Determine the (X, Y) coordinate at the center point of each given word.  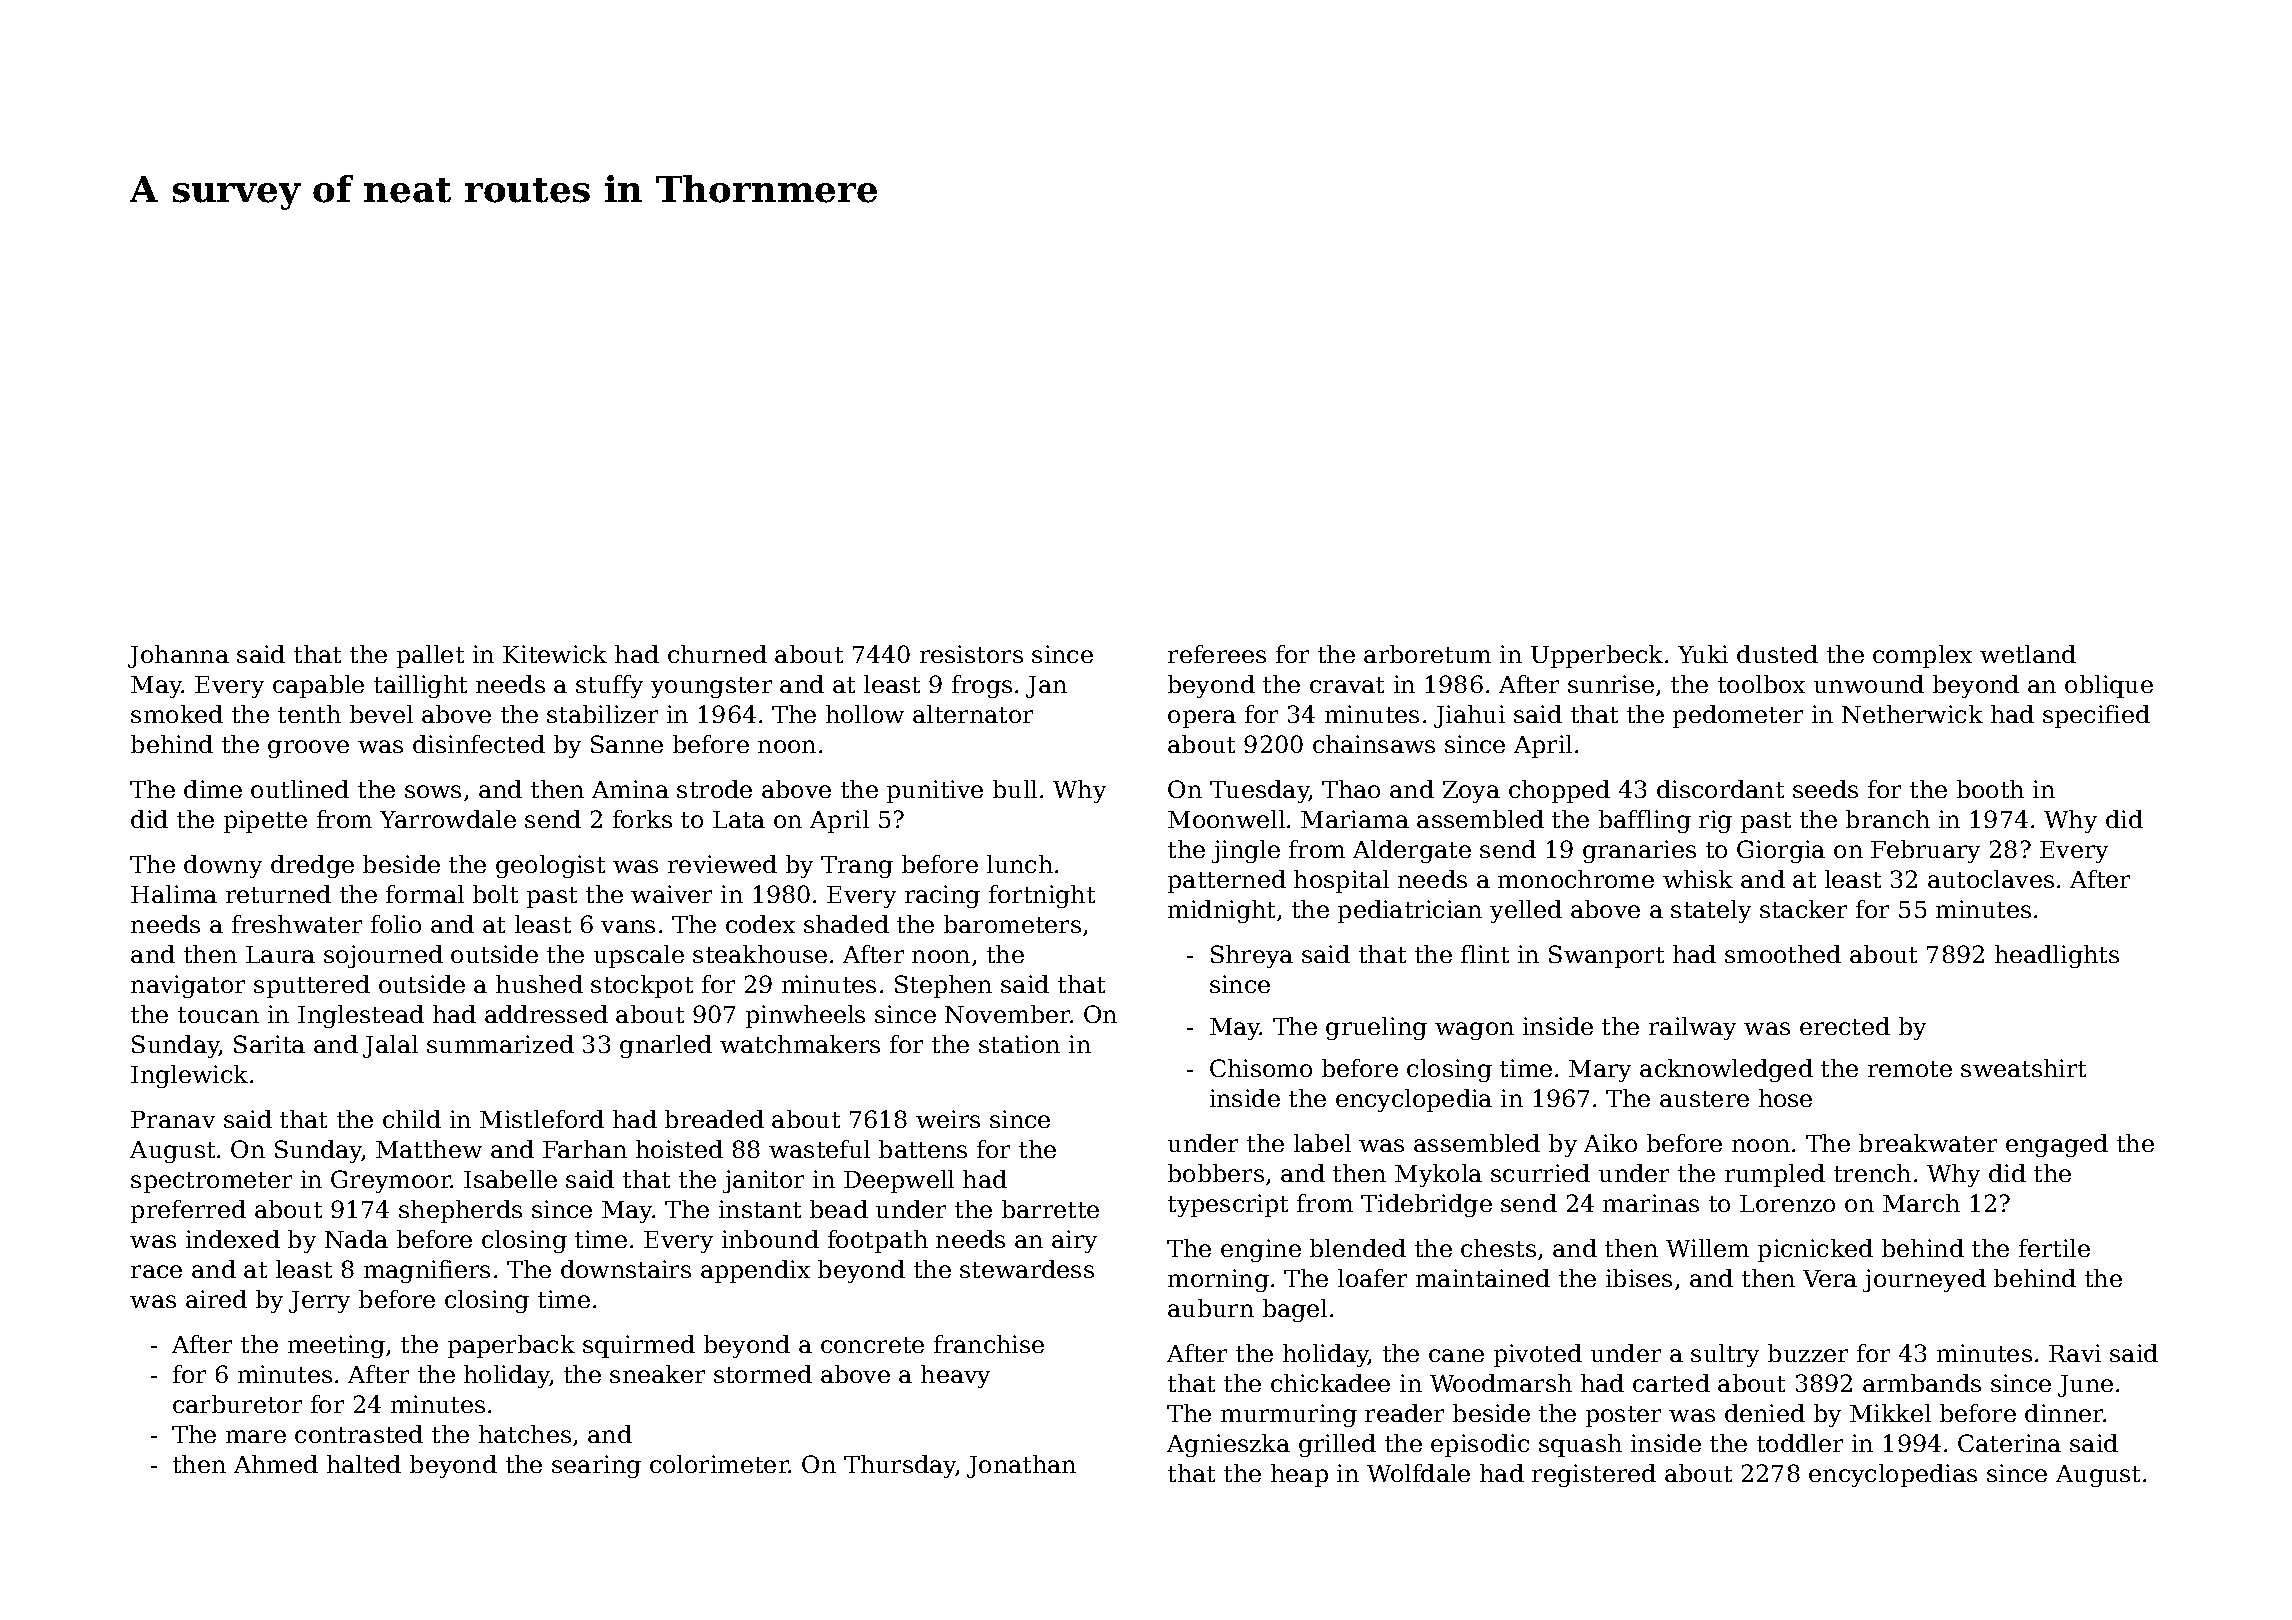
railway (1692, 1028)
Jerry (319, 1302)
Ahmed (276, 1464)
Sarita (269, 1044)
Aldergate (1412, 851)
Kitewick (555, 654)
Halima (174, 894)
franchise (989, 1344)
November (1008, 1014)
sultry (1725, 1355)
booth (1990, 789)
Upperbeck (1597, 656)
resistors (971, 654)
